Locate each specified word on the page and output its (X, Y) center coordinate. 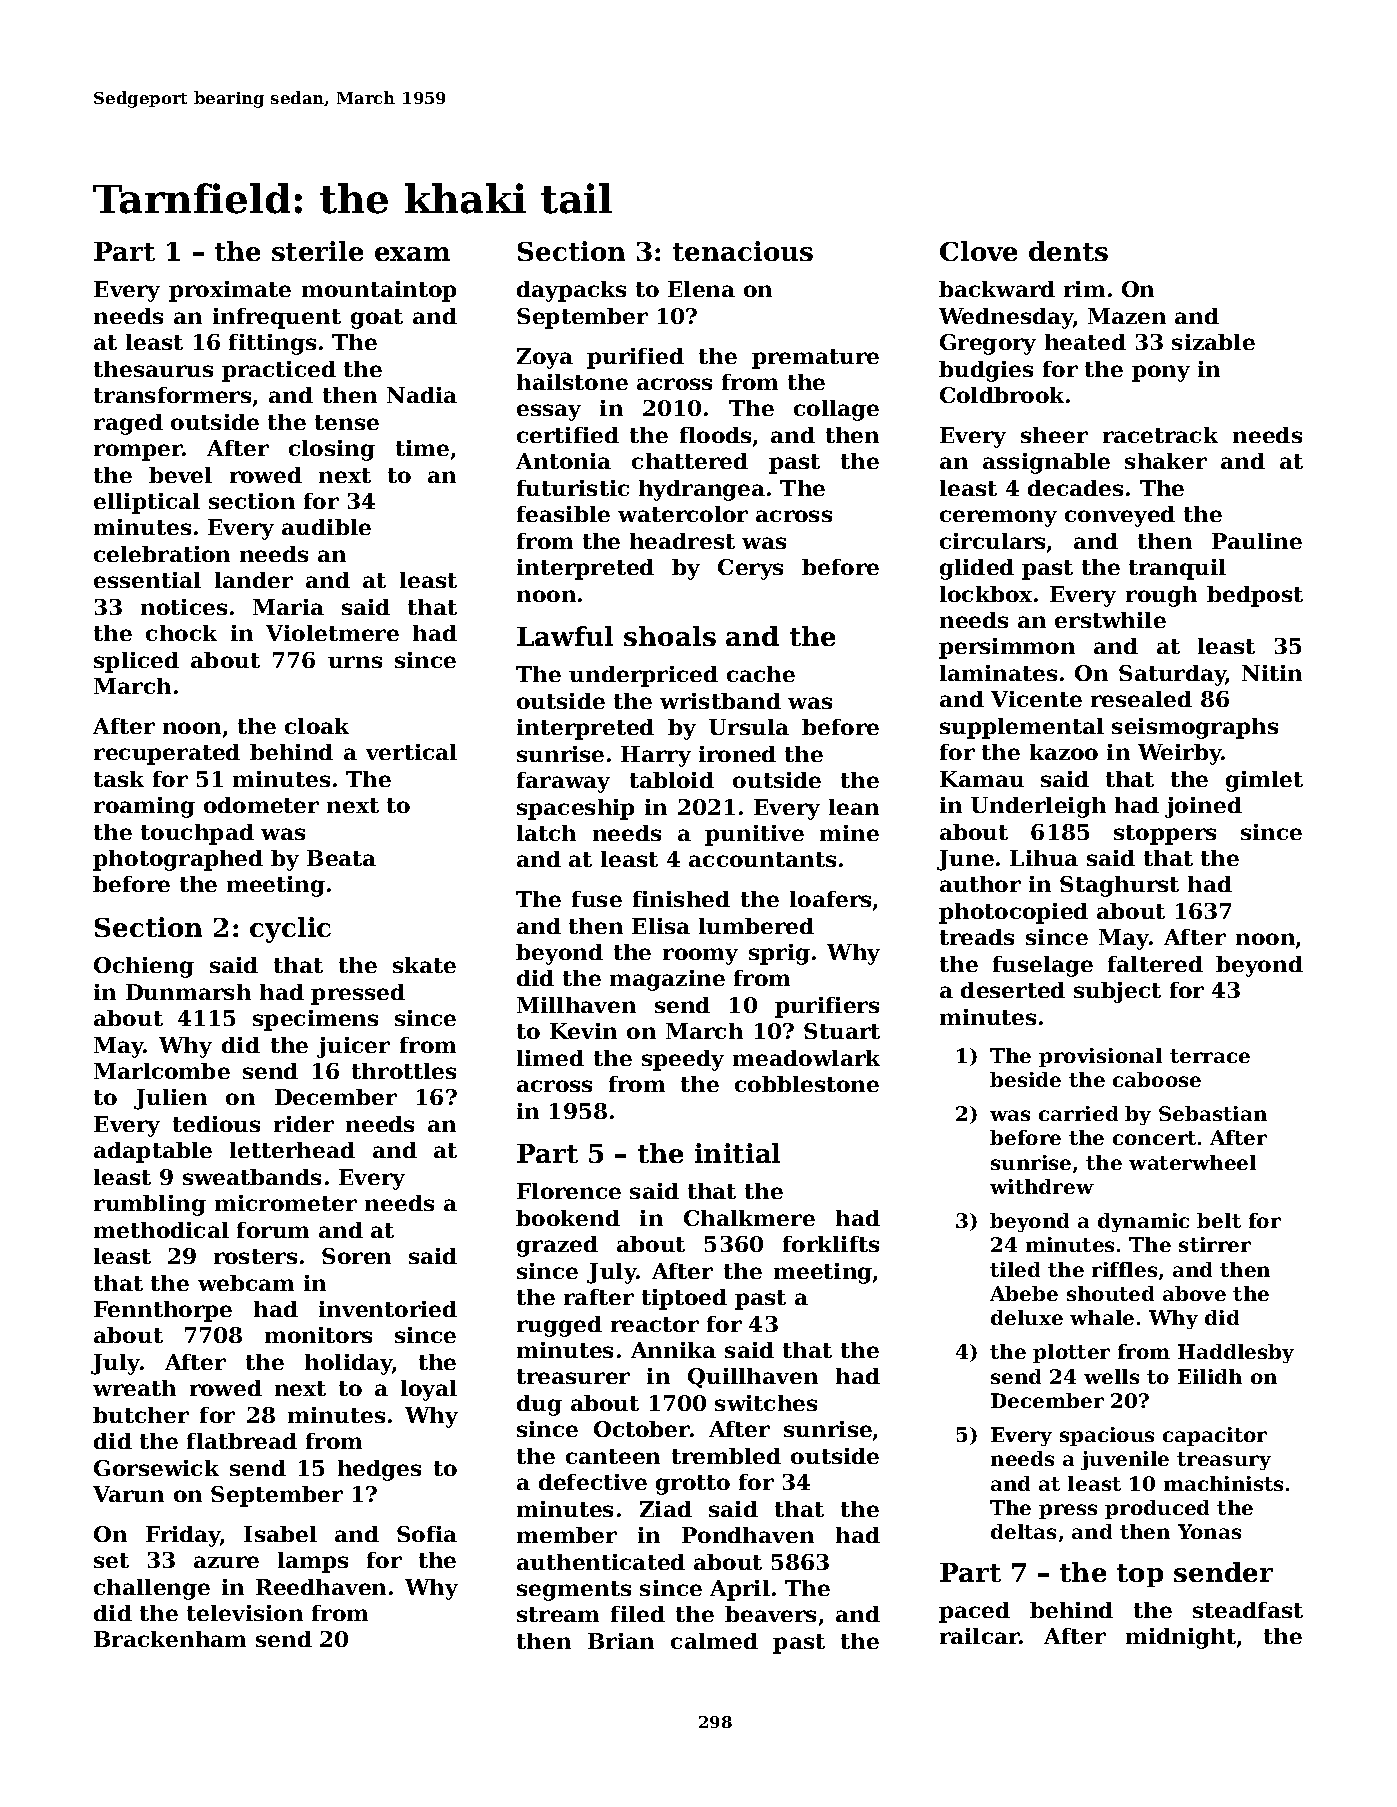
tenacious (743, 251)
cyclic (290, 930)
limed (550, 1058)
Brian (621, 1641)
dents (1068, 251)
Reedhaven (321, 1587)
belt (1219, 1220)
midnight (1181, 1638)
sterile (317, 251)
